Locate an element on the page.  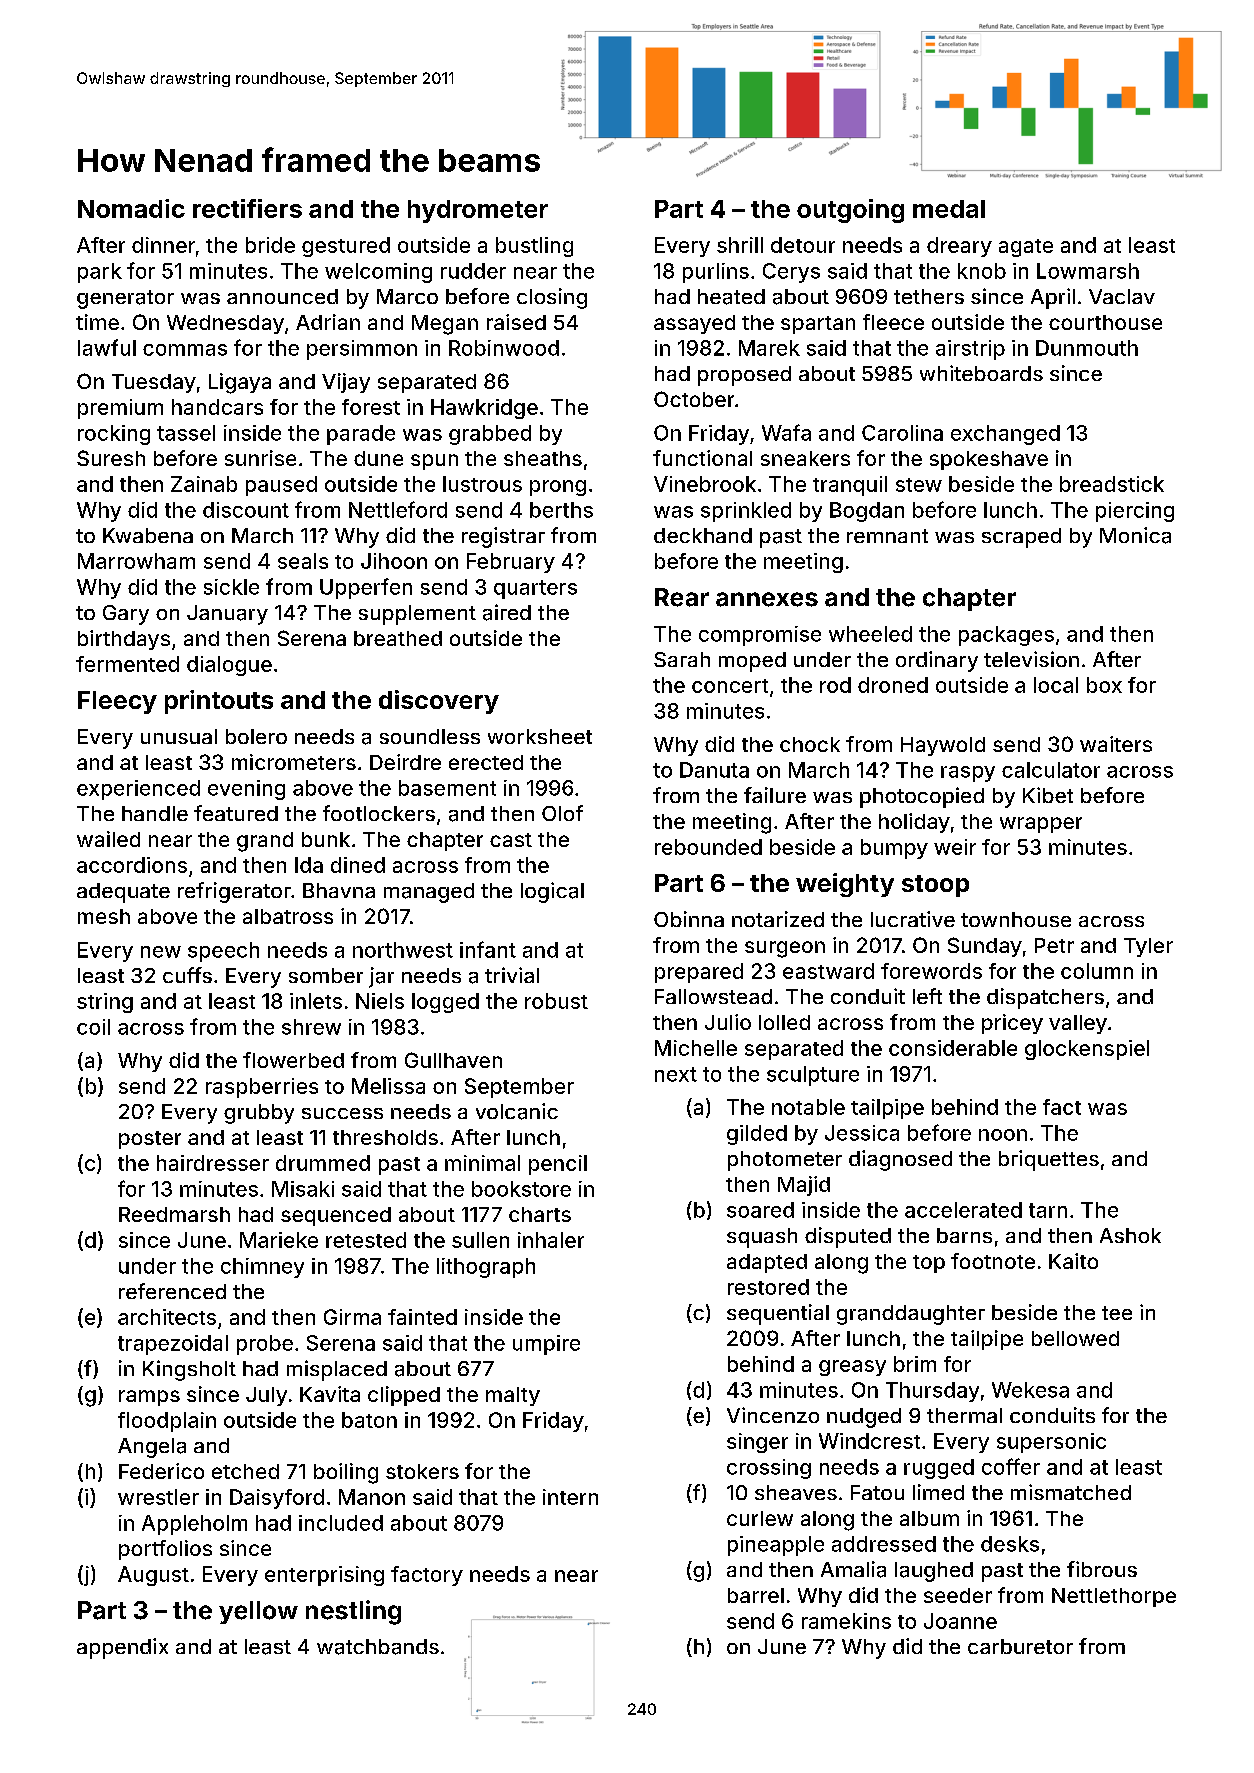
nestling is located at coordinates (353, 1612).
